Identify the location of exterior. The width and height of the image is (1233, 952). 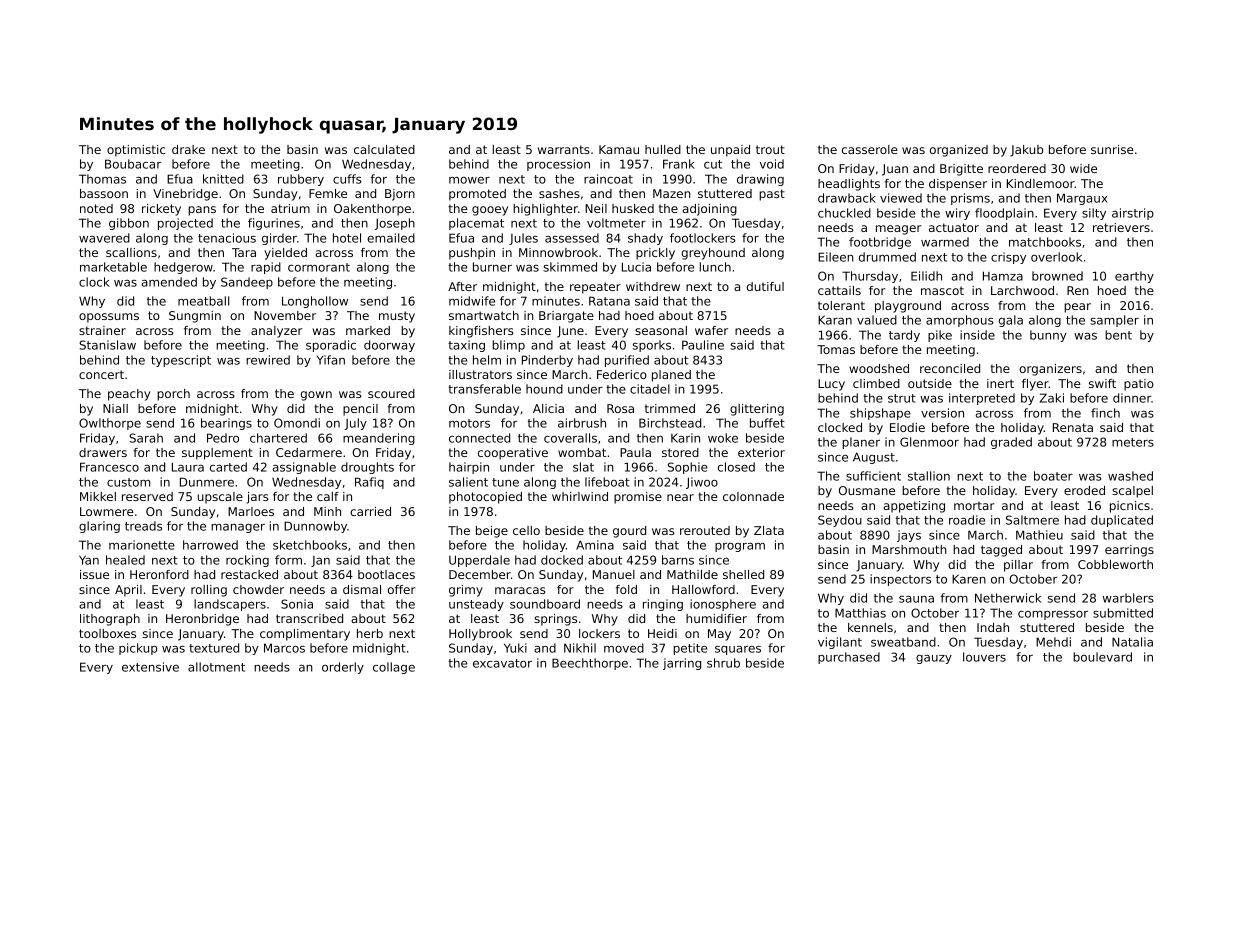
(761, 452).
